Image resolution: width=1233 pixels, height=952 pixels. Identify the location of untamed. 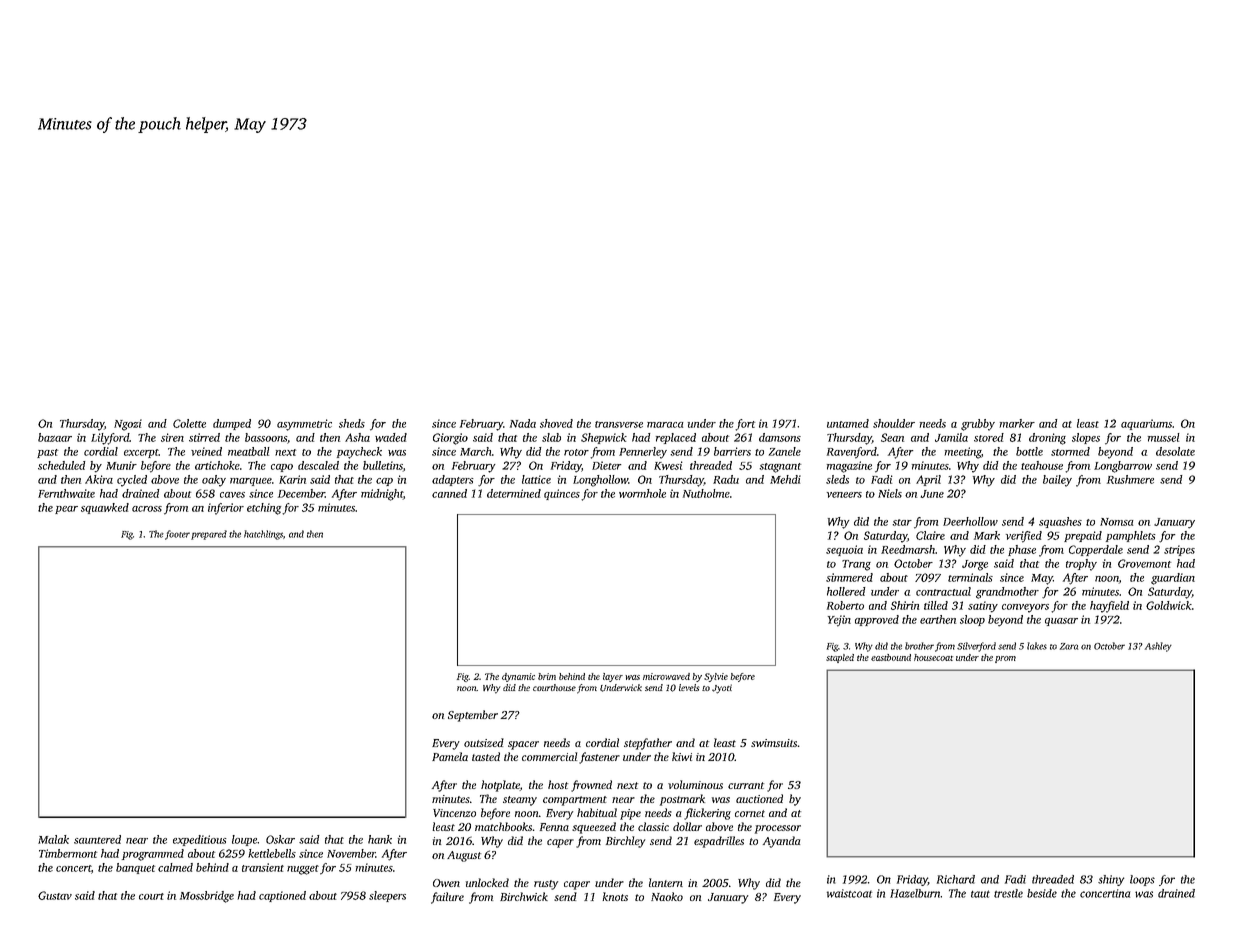
(848, 423).
